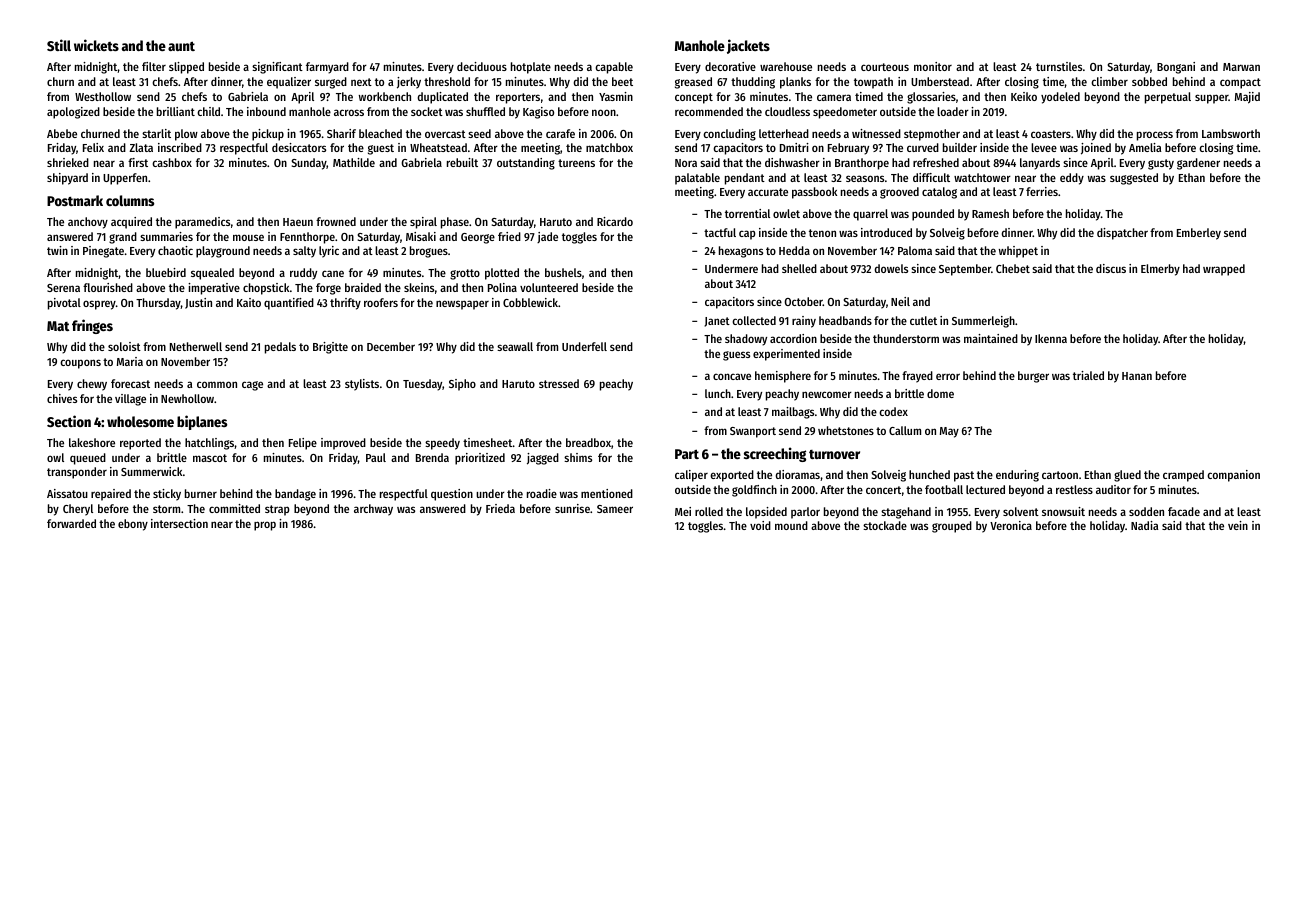  I want to click on Still, so click(59, 45).
